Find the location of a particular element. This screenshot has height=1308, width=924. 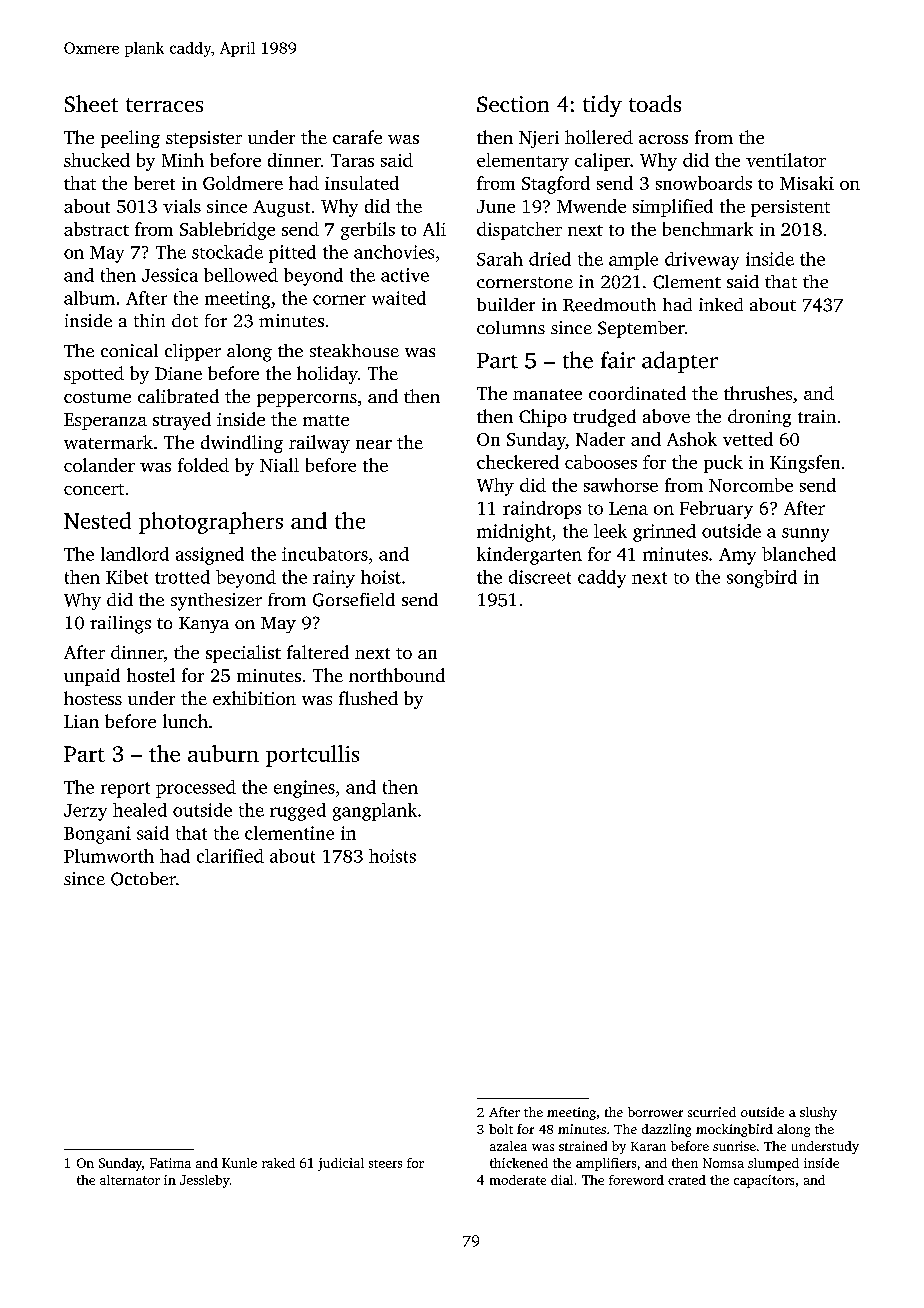

unpaid is located at coordinates (92, 677).
